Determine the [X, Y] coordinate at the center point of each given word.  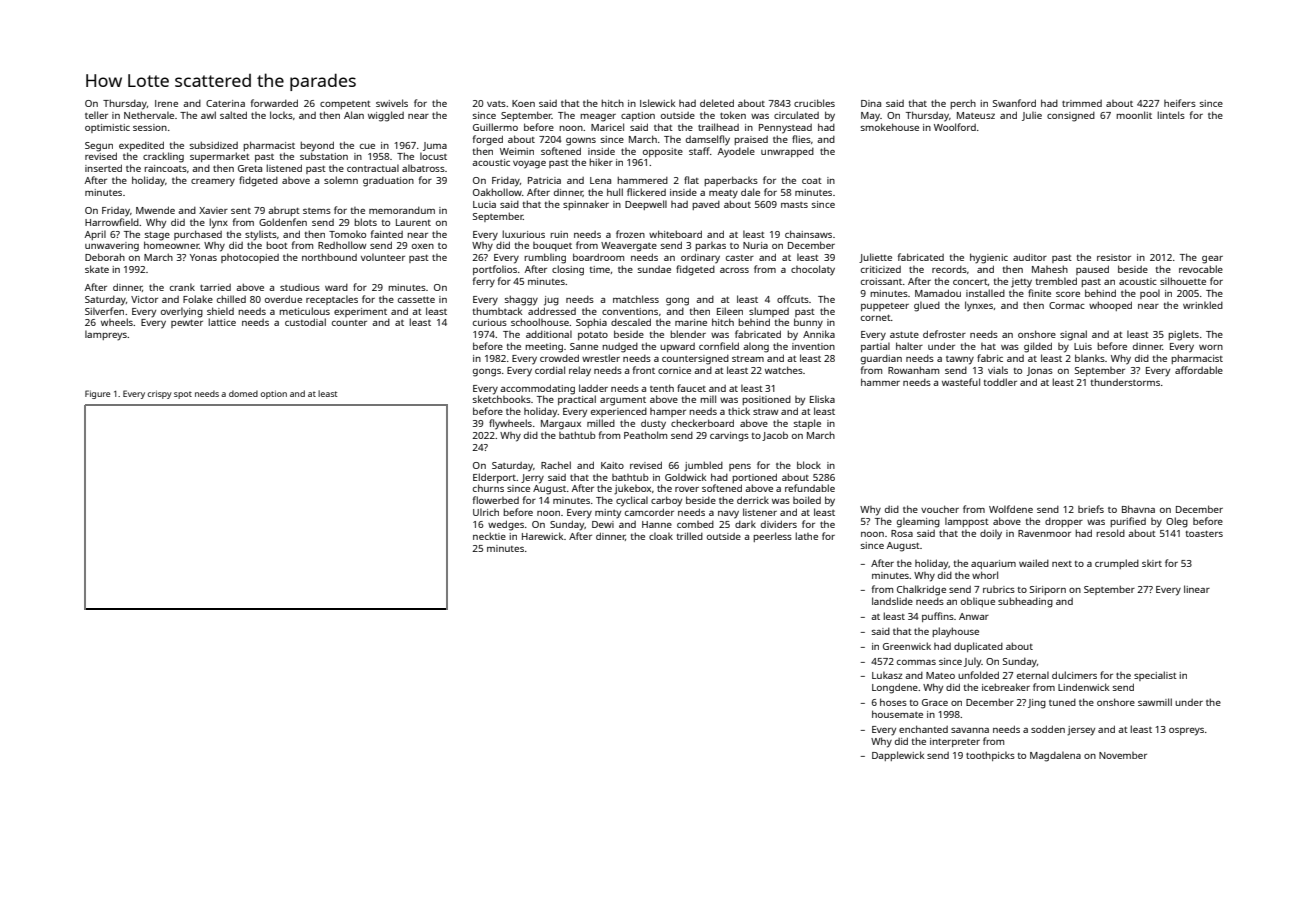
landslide [892, 601]
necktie [489, 536]
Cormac [1067, 305]
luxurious [523, 234]
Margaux [561, 425]
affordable [1199, 370]
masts [794, 205]
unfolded [978, 675]
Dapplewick [898, 756]
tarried [215, 287]
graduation [388, 182]
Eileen [730, 311]
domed [243, 393]
